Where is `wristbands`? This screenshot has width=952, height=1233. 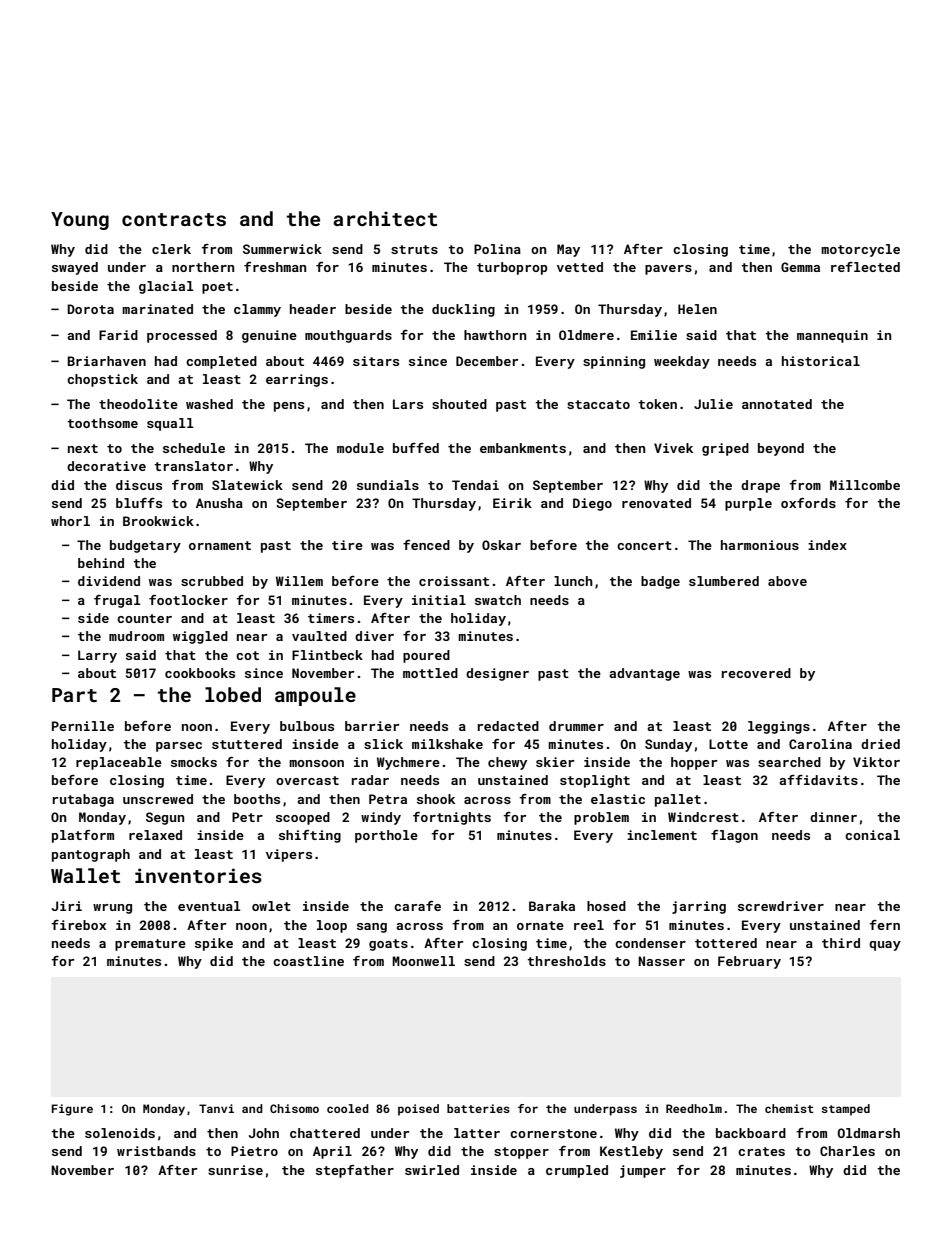
wristbands is located at coordinates (156, 1151).
